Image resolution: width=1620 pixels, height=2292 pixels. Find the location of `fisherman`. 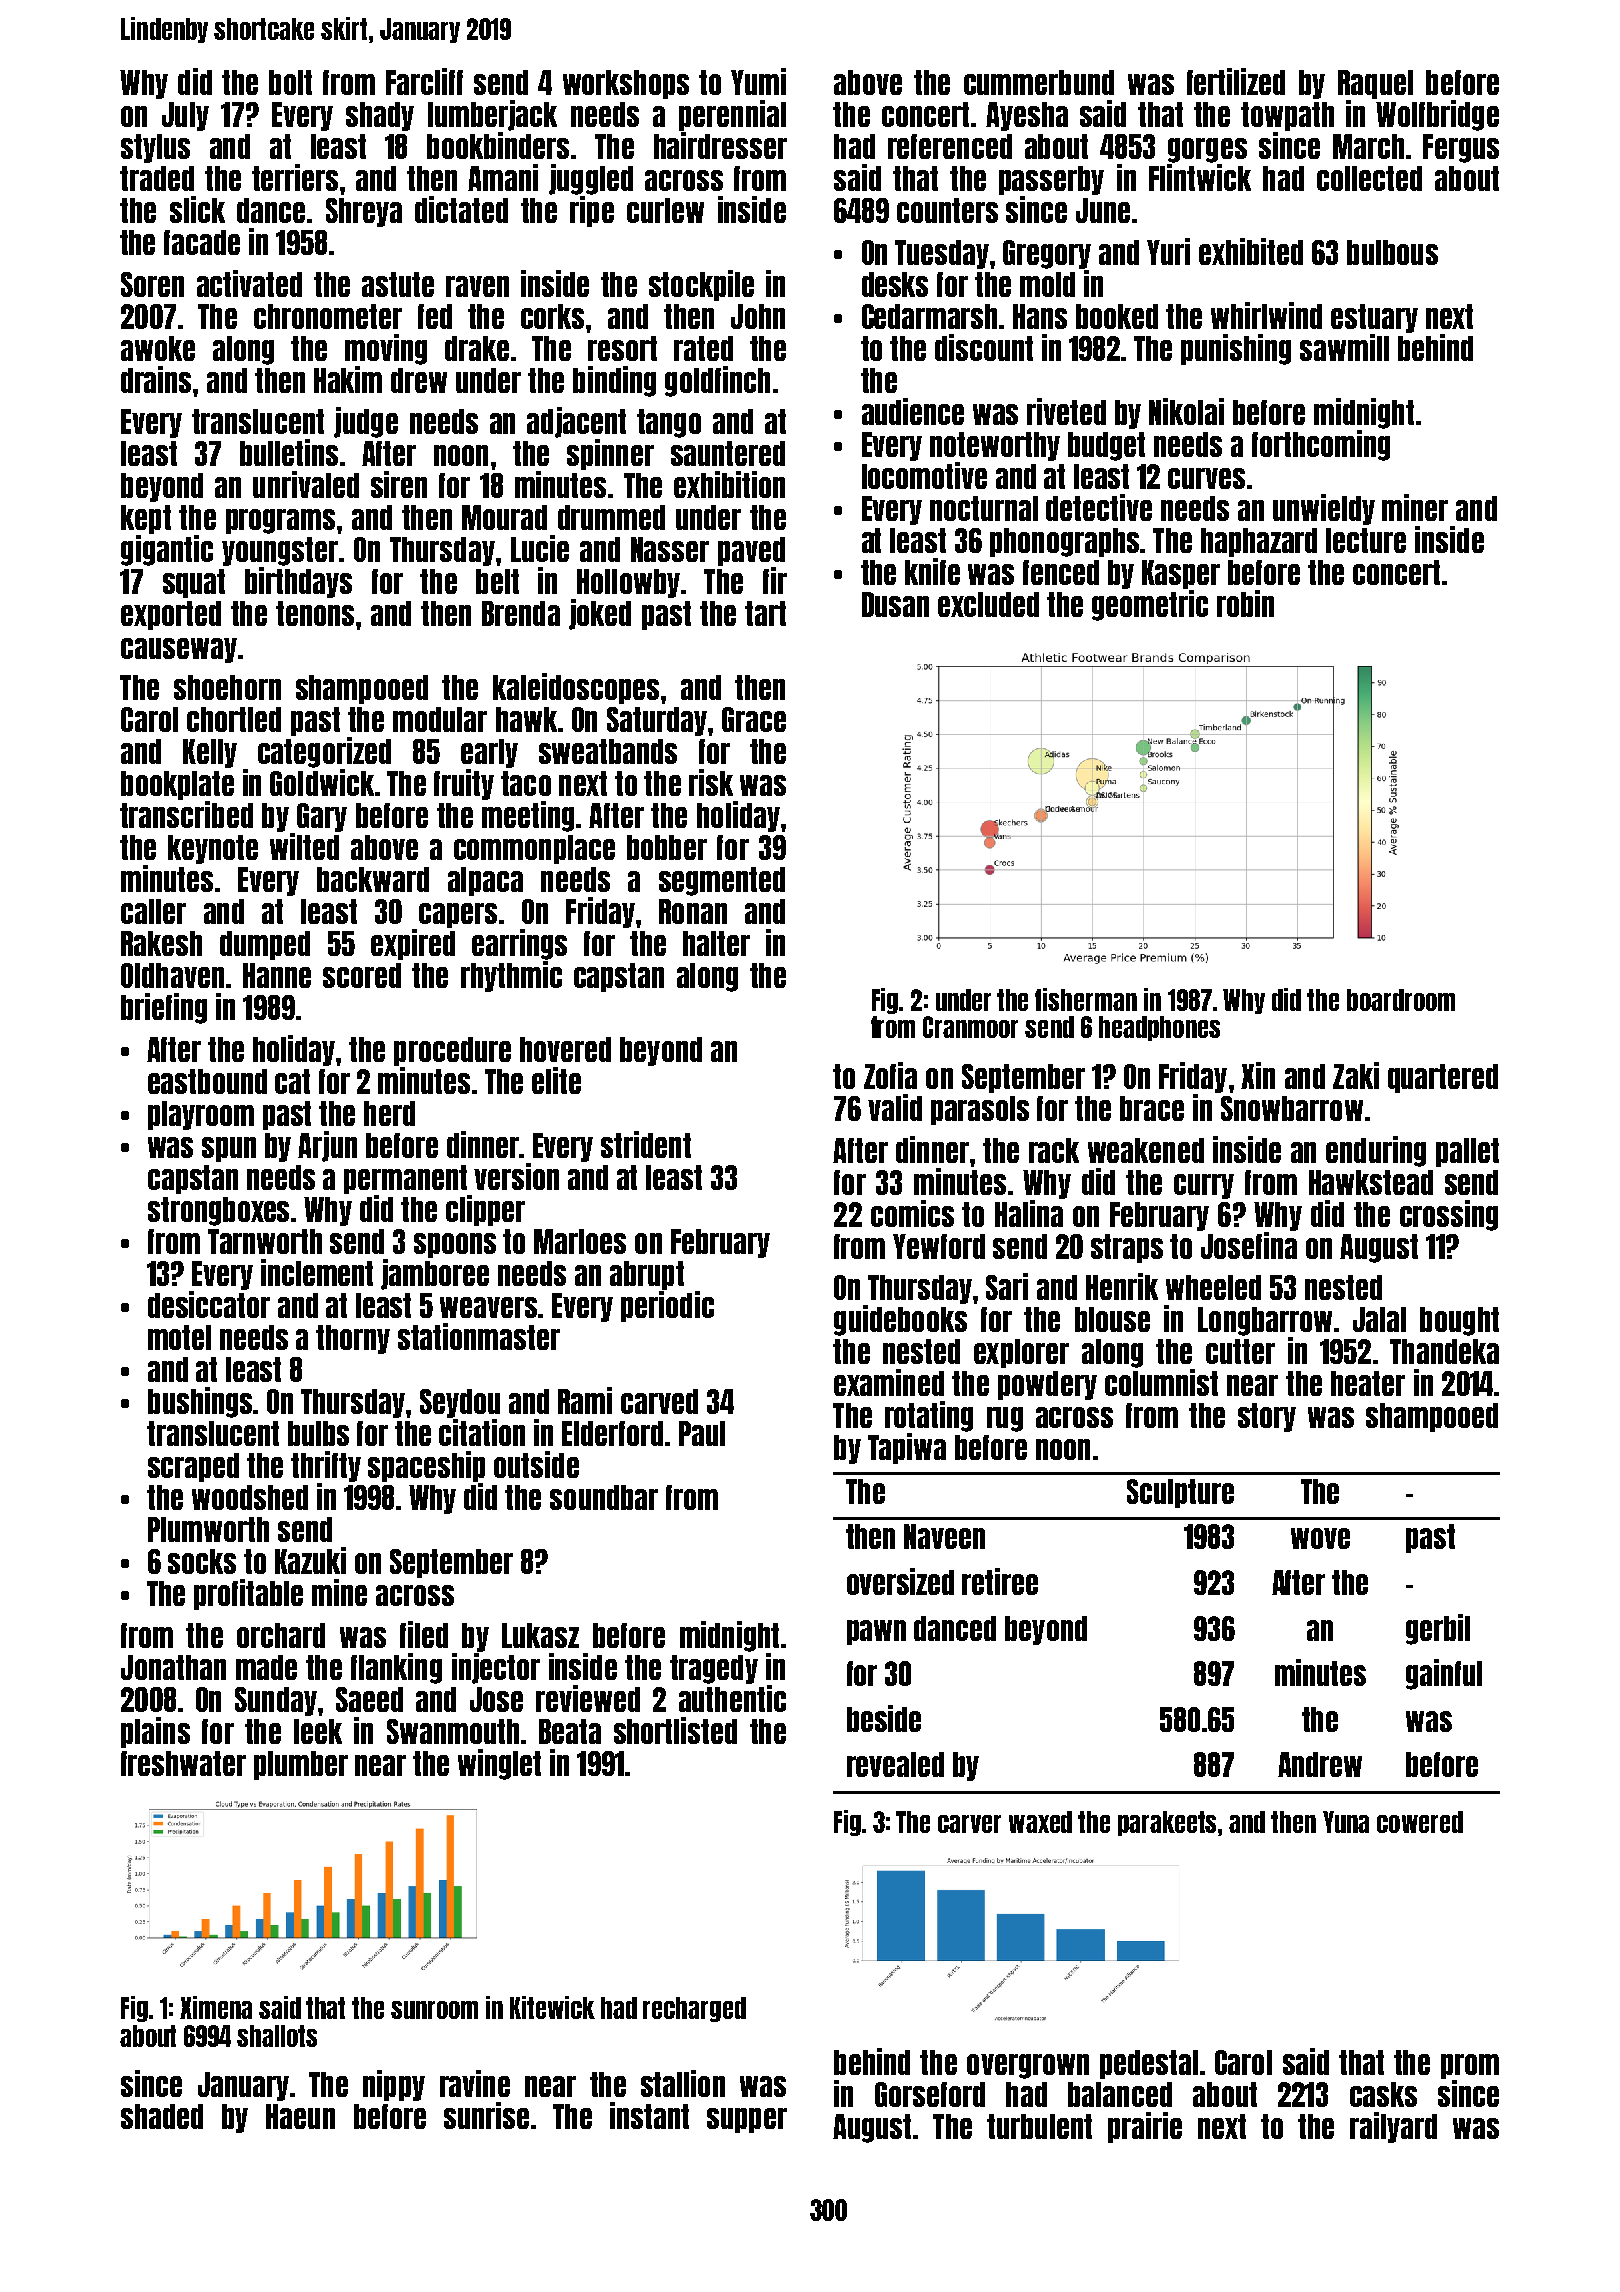

fisherman is located at coordinates (1086, 999).
